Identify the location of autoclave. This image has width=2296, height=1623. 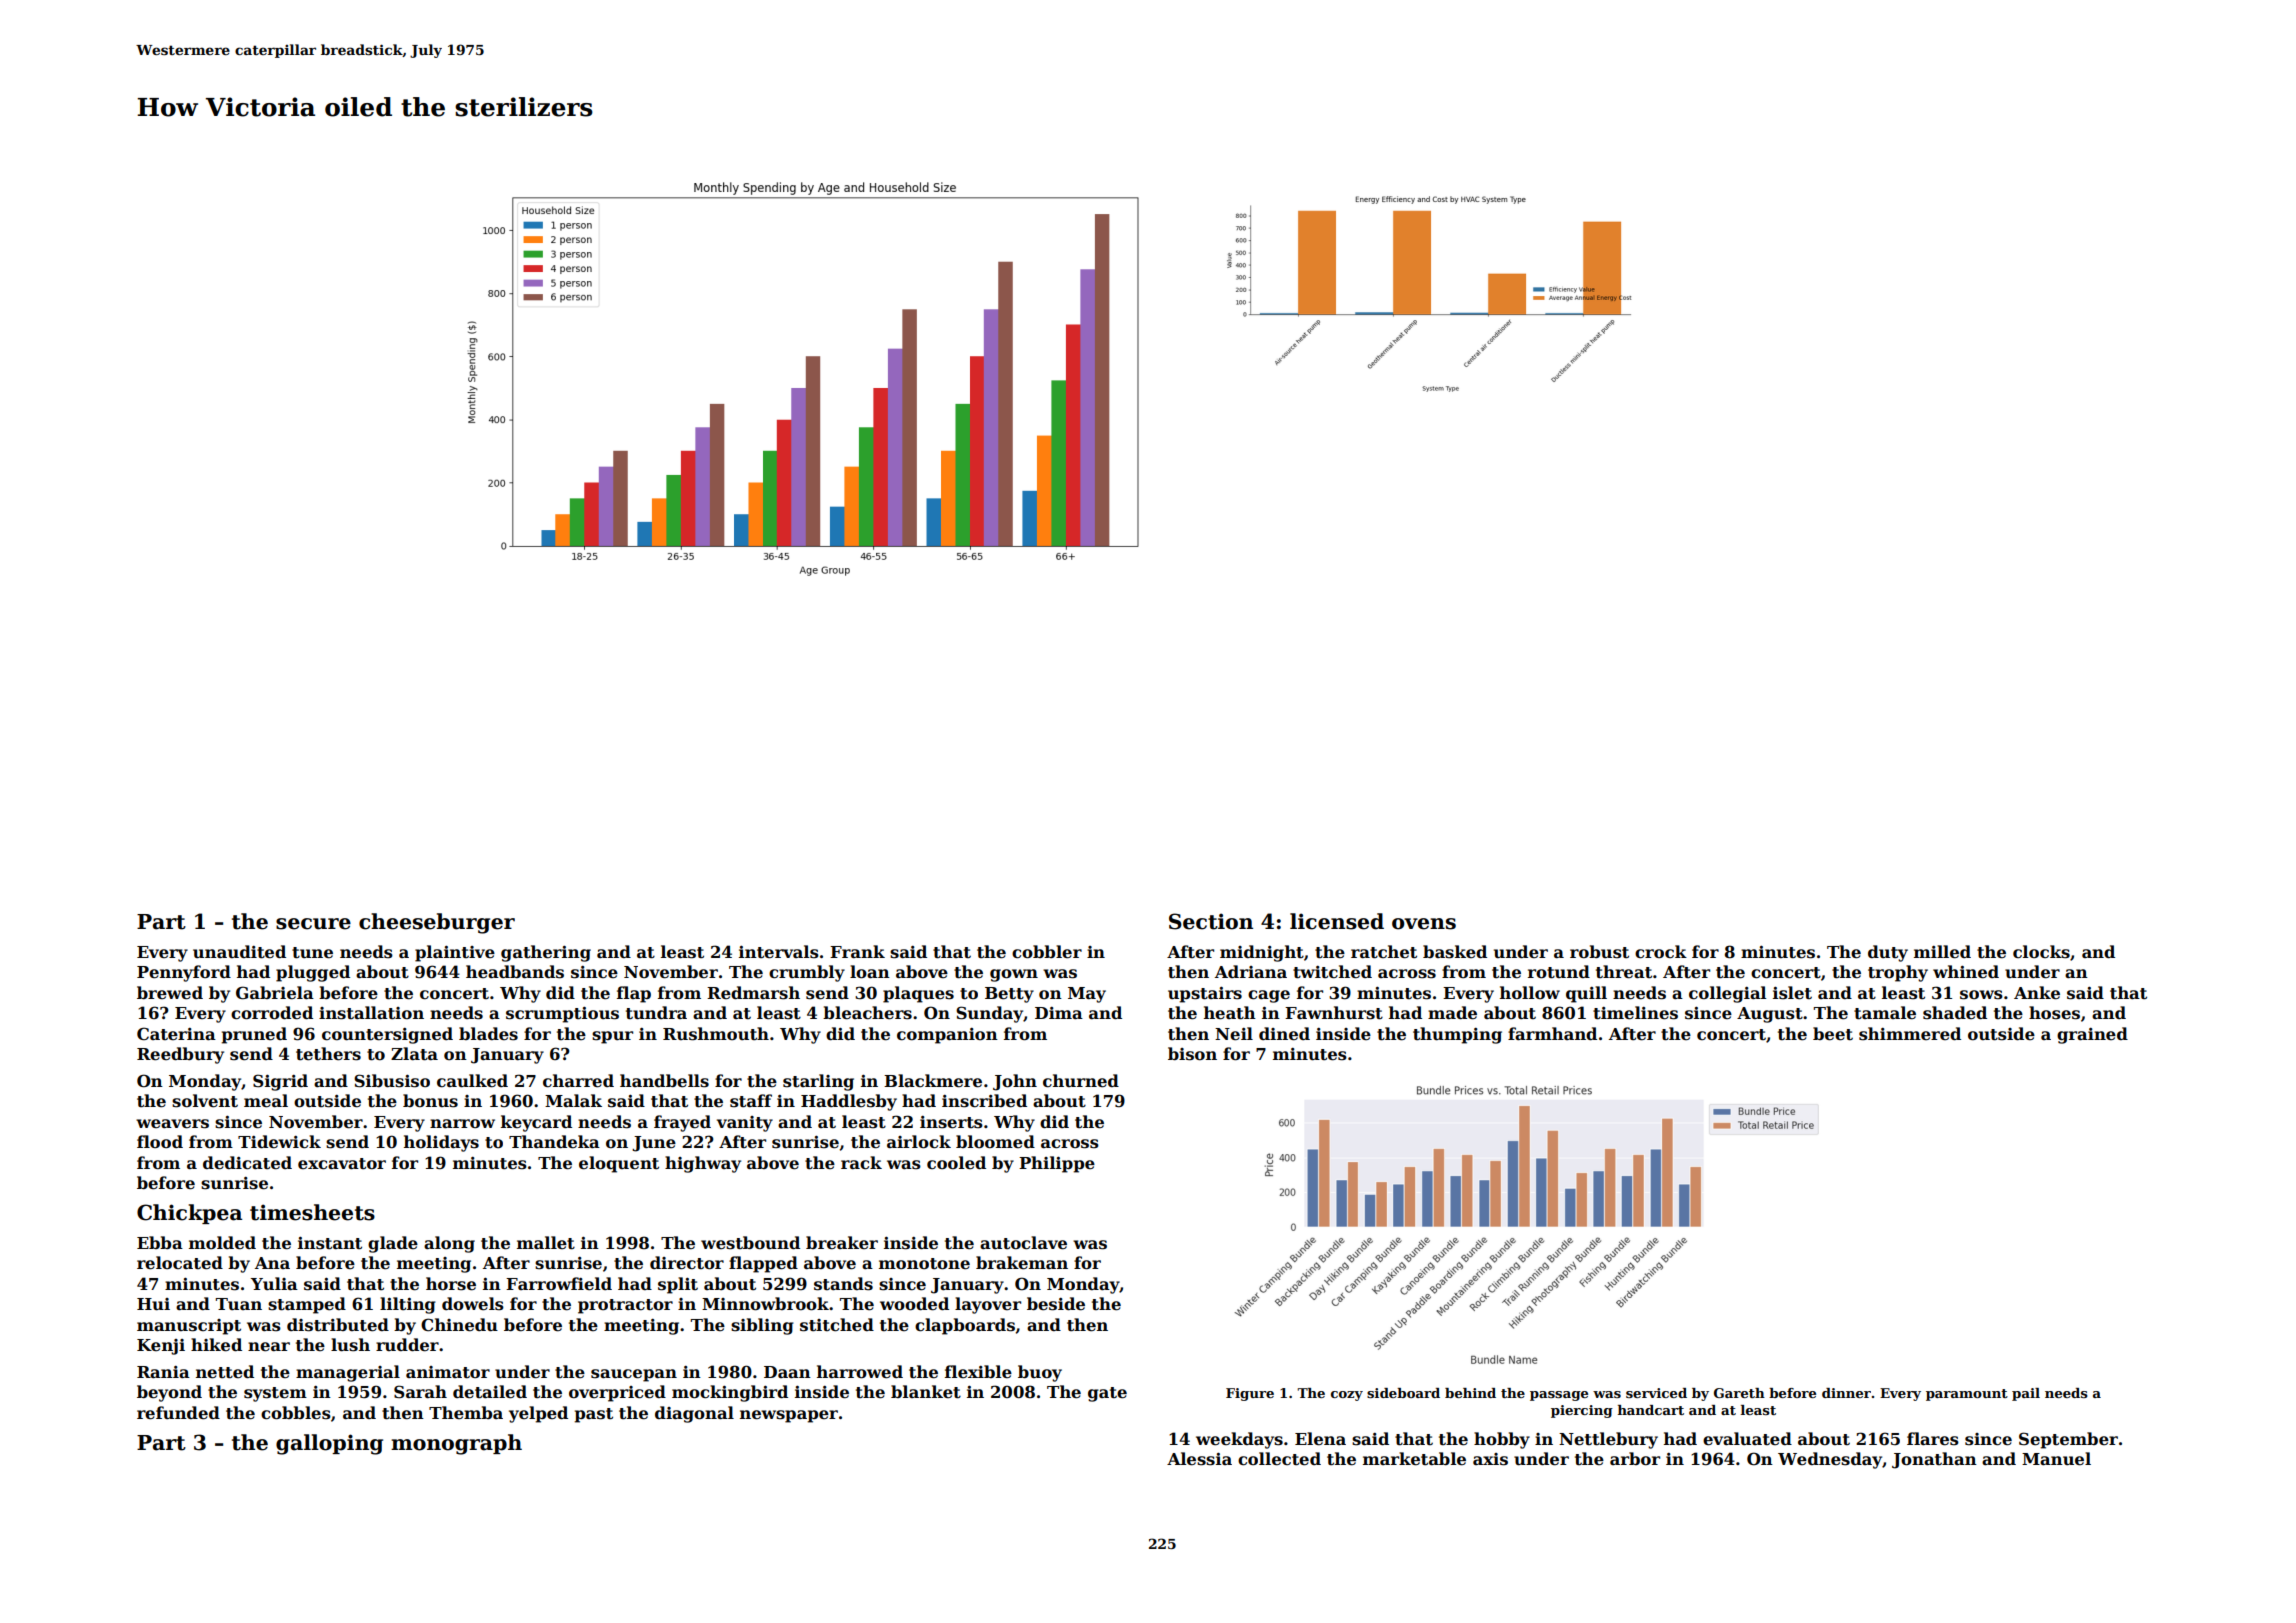
(1023, 1243).
